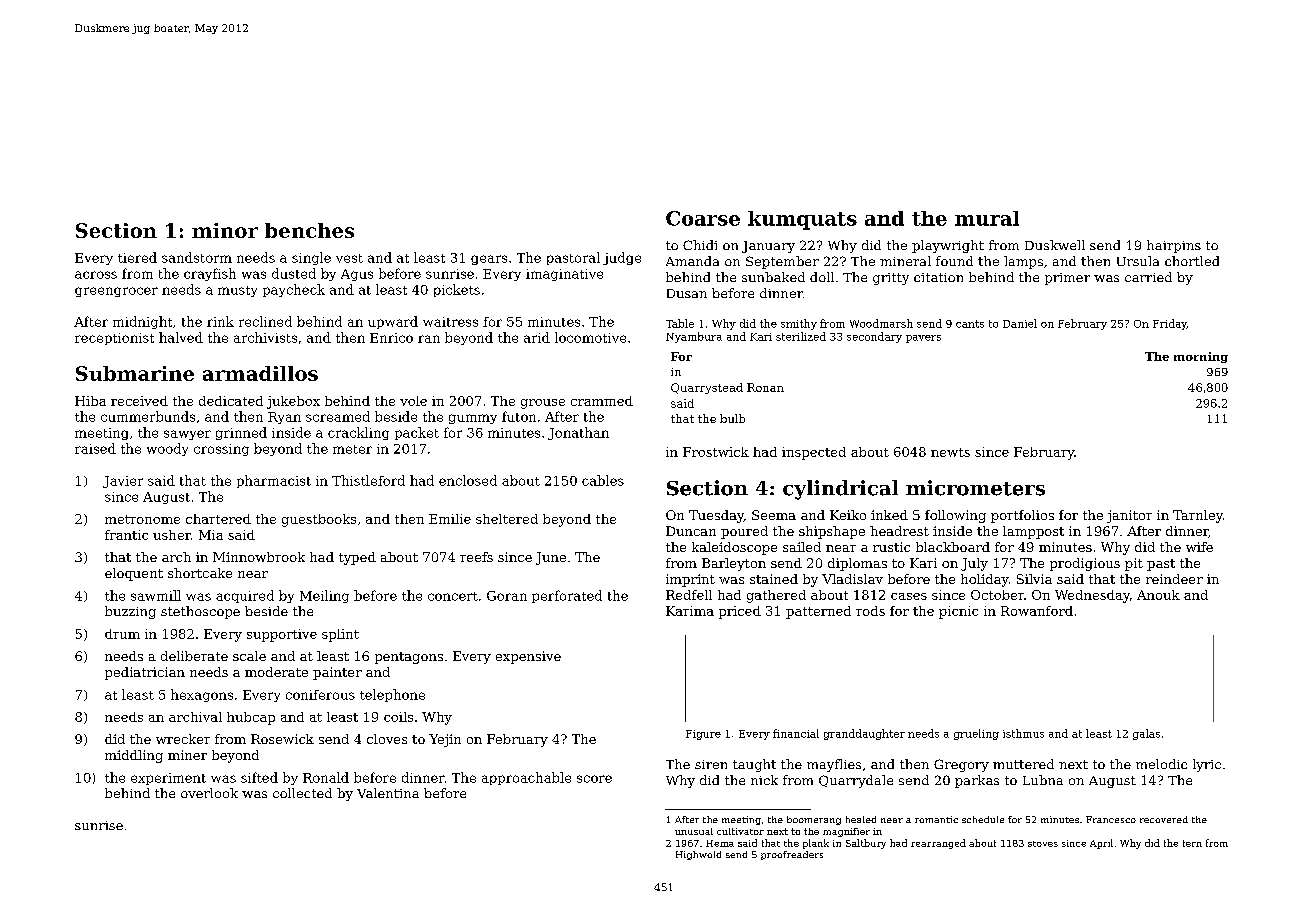 The image size is (1308, 924). I want to click on Daniel, so click(1020, 323).
